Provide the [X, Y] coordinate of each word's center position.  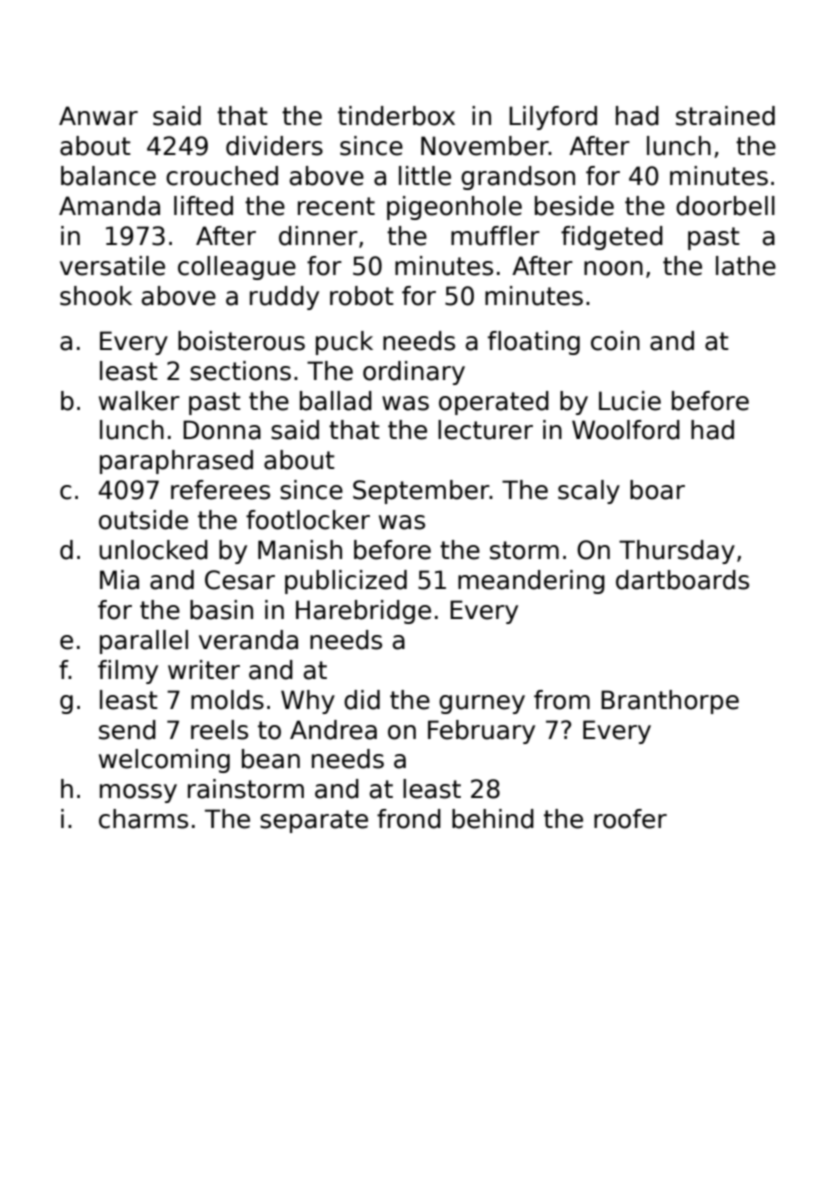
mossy [138, 793]
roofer [630, 819]
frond [409, 819]
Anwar [98, 116]
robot [362, 296]
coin [615, 341]
